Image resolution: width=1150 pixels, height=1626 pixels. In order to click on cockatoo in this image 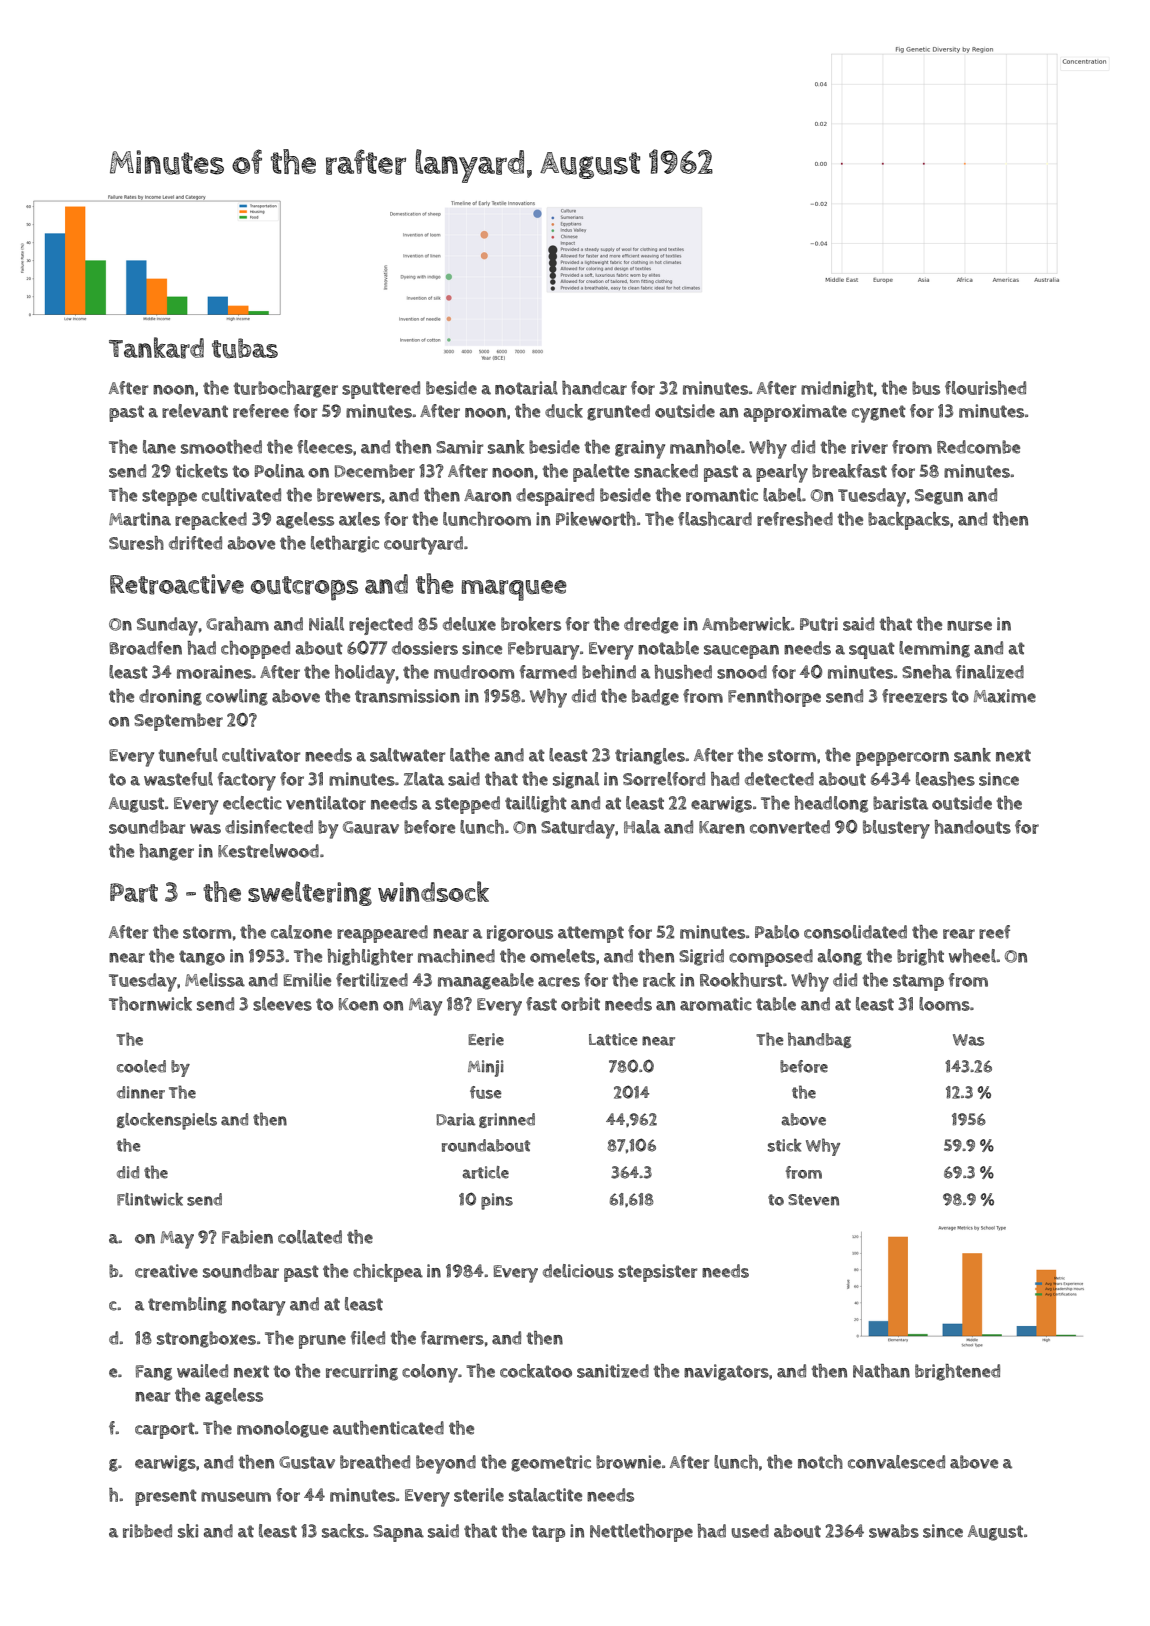, I will do `click(536, 1371)`.
